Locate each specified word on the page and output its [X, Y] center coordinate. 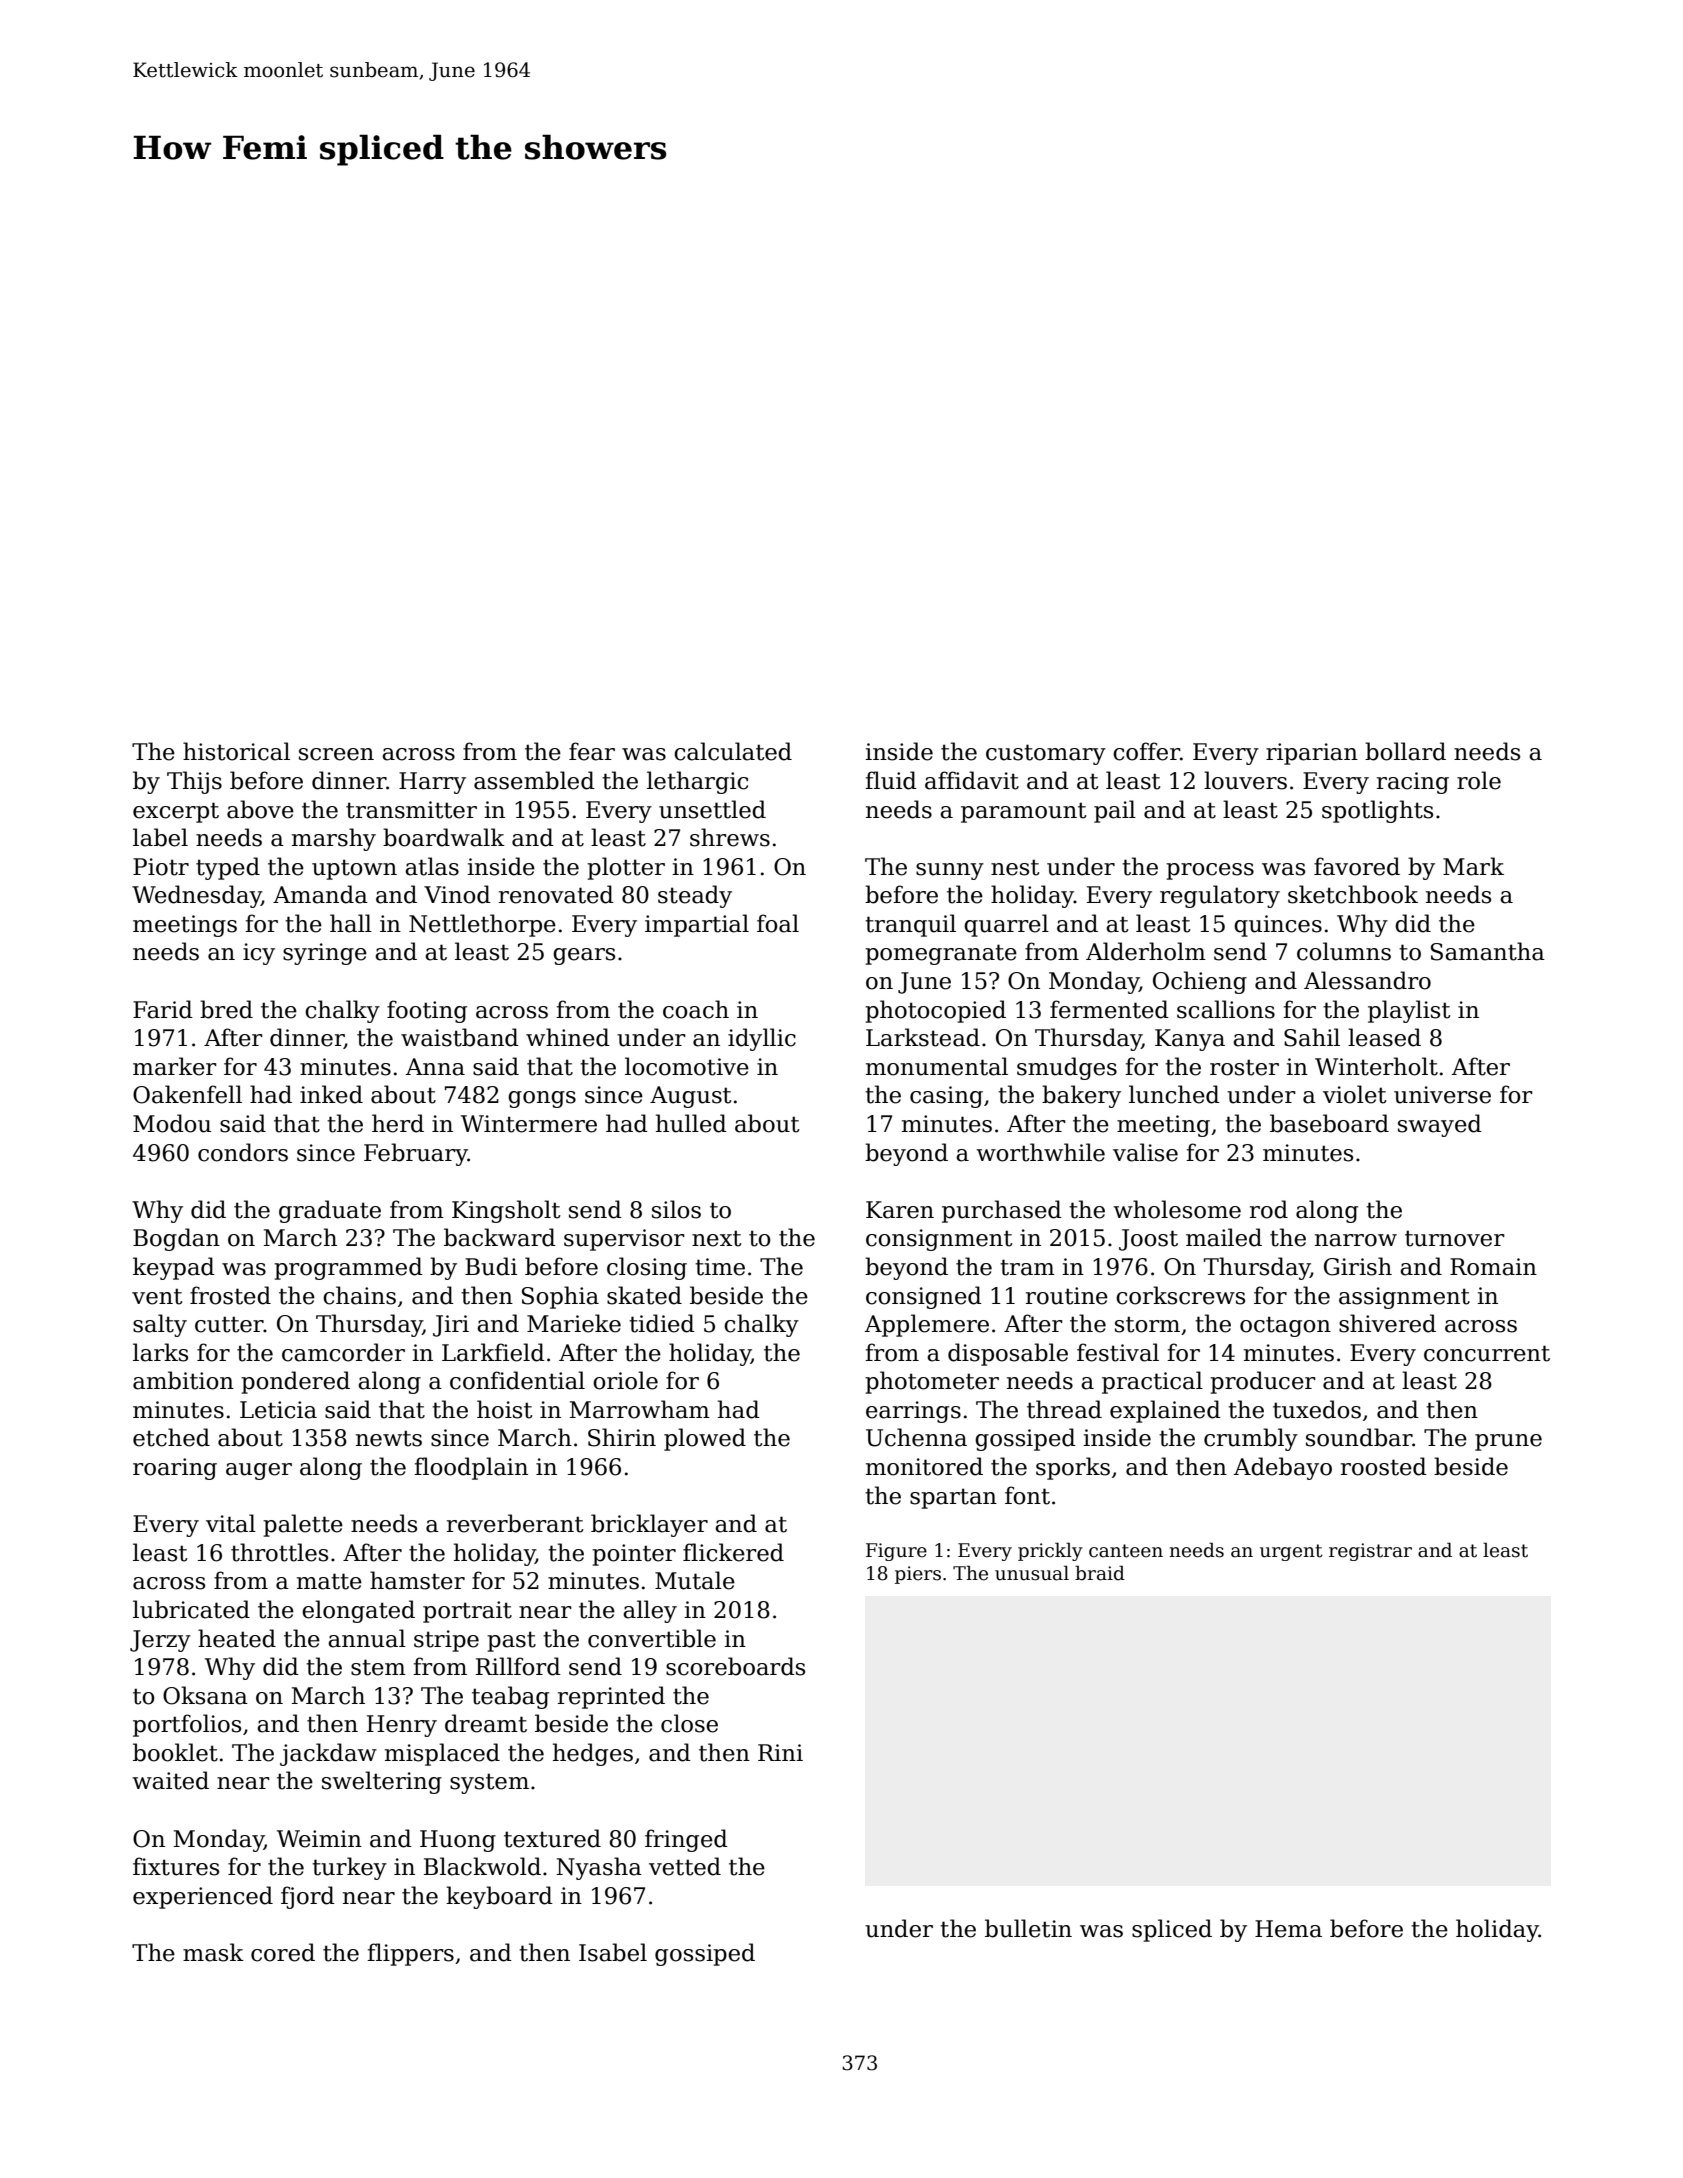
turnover [1455, 1238]
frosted [230, 1295]
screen [336, 754]
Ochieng [1200, 982]
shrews [730, 837]
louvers [1245, 780]
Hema [1288, 1929]
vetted [685, 1866]
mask [213, 1952]
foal [778, 923]
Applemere [927, 1325]
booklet [175, 1752]
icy [259, 954]
